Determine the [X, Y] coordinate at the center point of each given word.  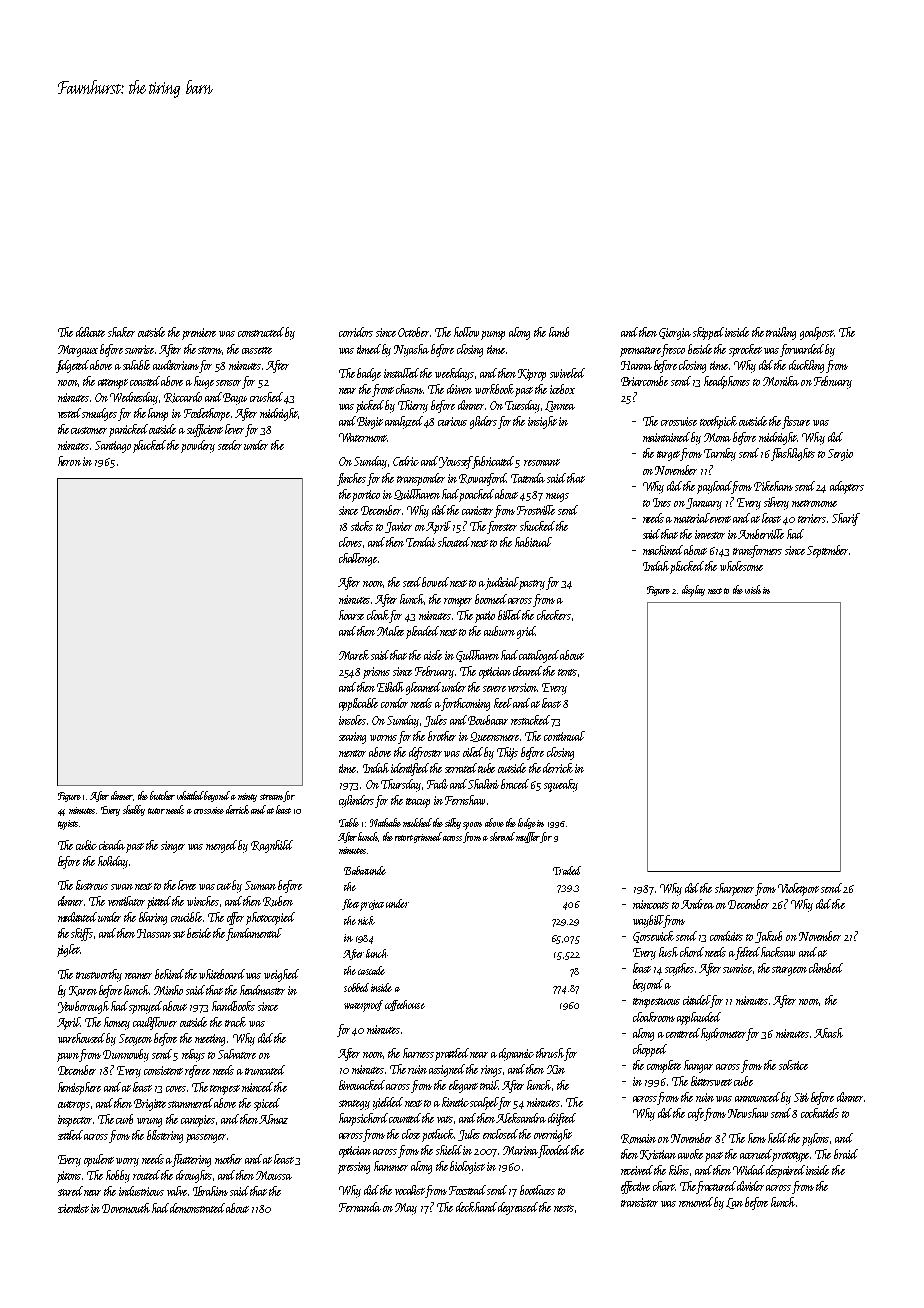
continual [564, 736]
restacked [530, 720]
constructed [261, 332]
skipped [709, 333]
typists [68, 825]
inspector [75, 1121]
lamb [559, 332]
